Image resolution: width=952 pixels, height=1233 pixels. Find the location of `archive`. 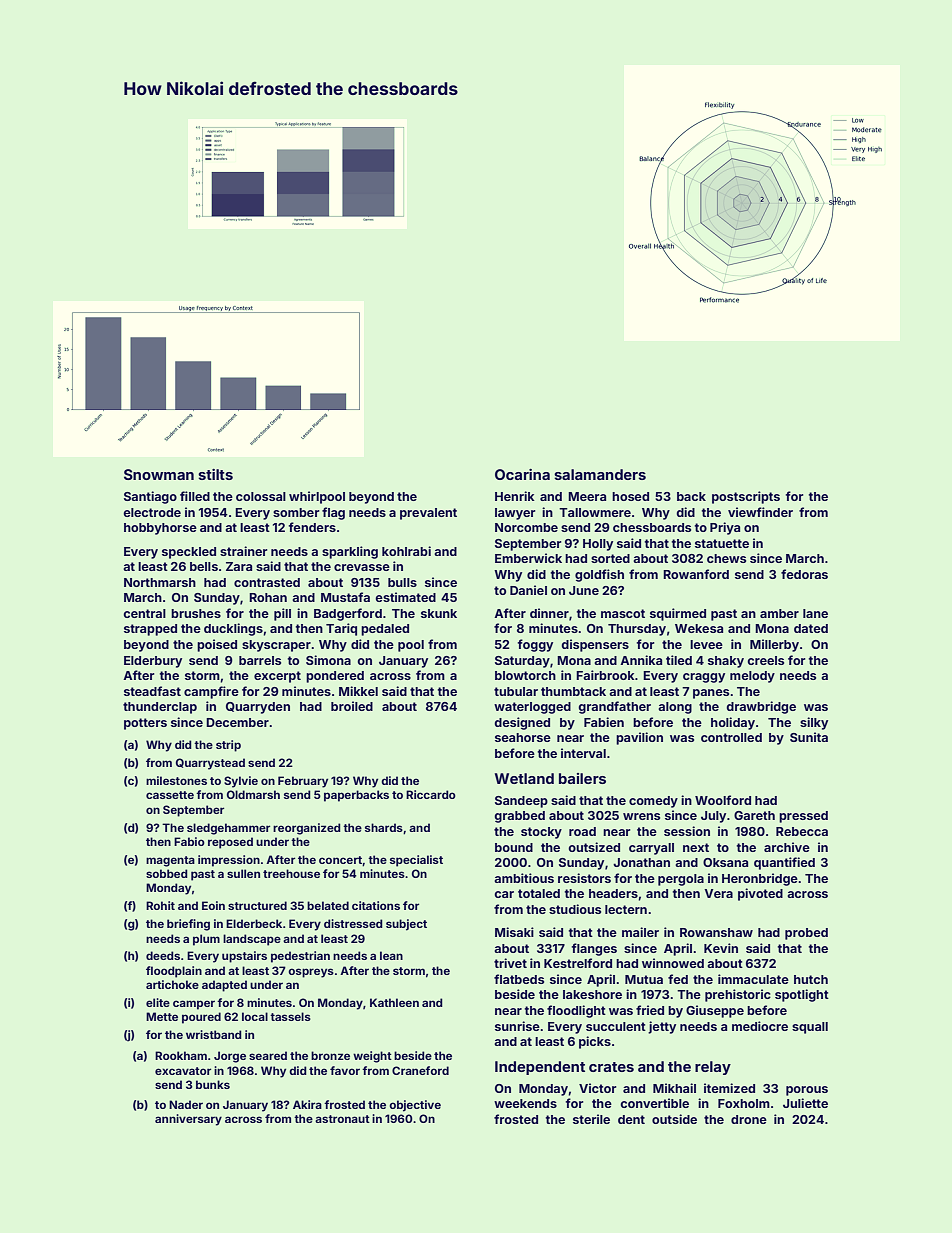

archive is located at coordinates (787, 847).
